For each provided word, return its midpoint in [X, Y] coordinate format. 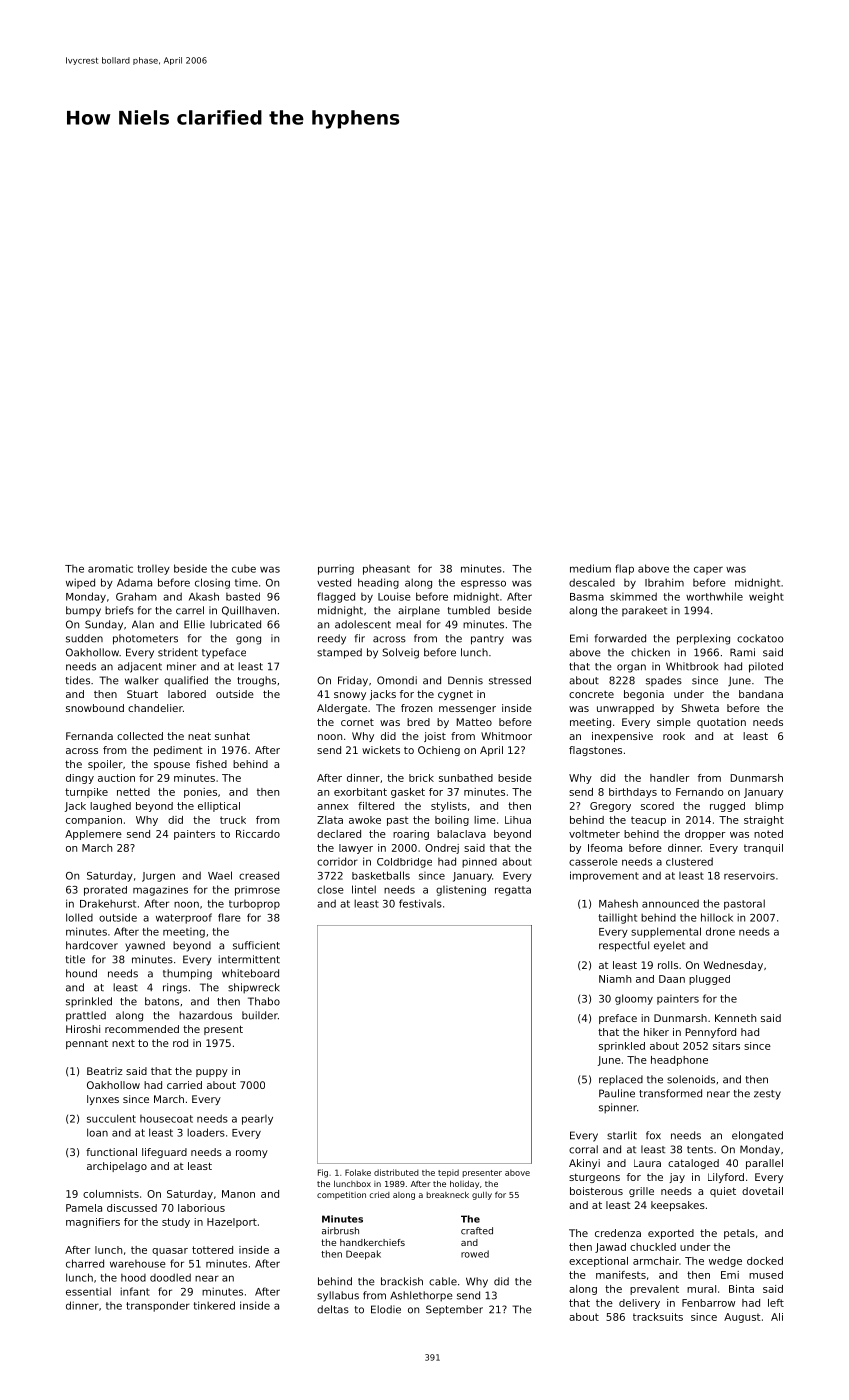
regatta [513, 891]
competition [341, 1196]
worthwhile [714, 596]
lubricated [235, 624]
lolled [79, 917]
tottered [212, 1250]
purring [336, 569]
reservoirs [749, 876]
